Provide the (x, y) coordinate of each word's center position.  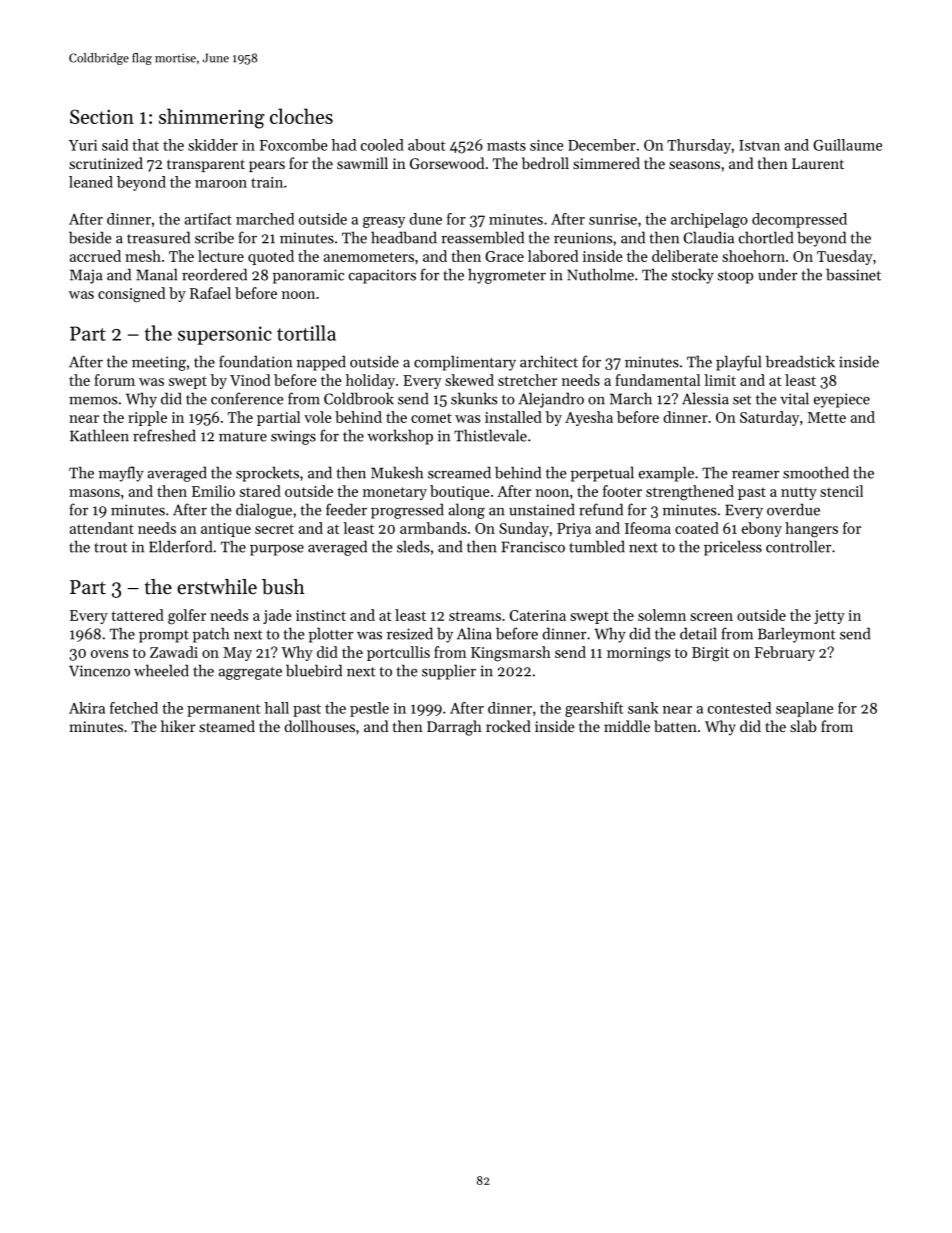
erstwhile (217, 587)
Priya (574, 530)
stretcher (527, 380)
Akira (87, 708)
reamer (755, 475)
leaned (91, 182)
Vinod (250, 380)
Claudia (709, 237)
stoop (735, 277)
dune (425, 219)
